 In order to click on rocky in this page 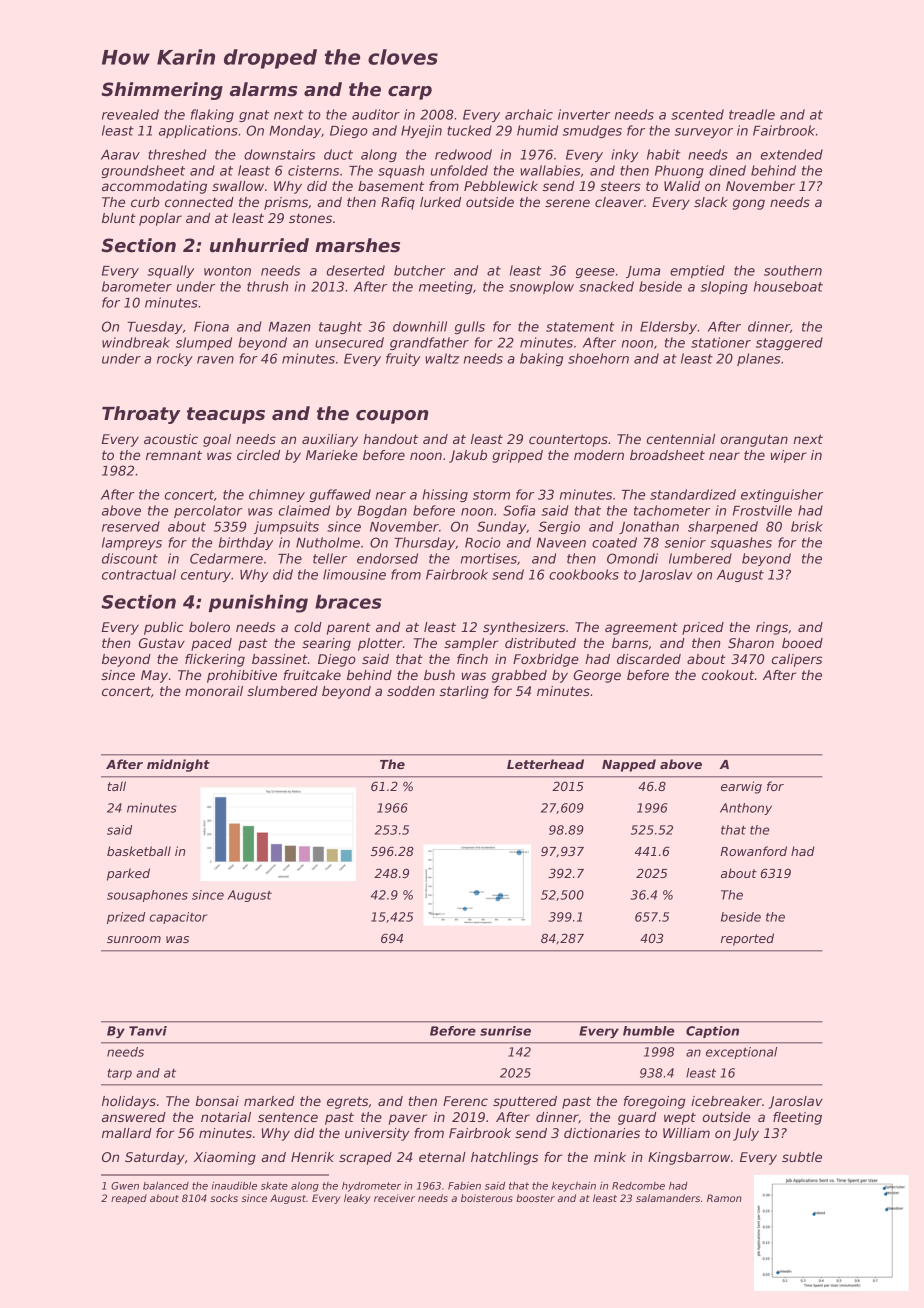, I will do `click(175, 359)`.
